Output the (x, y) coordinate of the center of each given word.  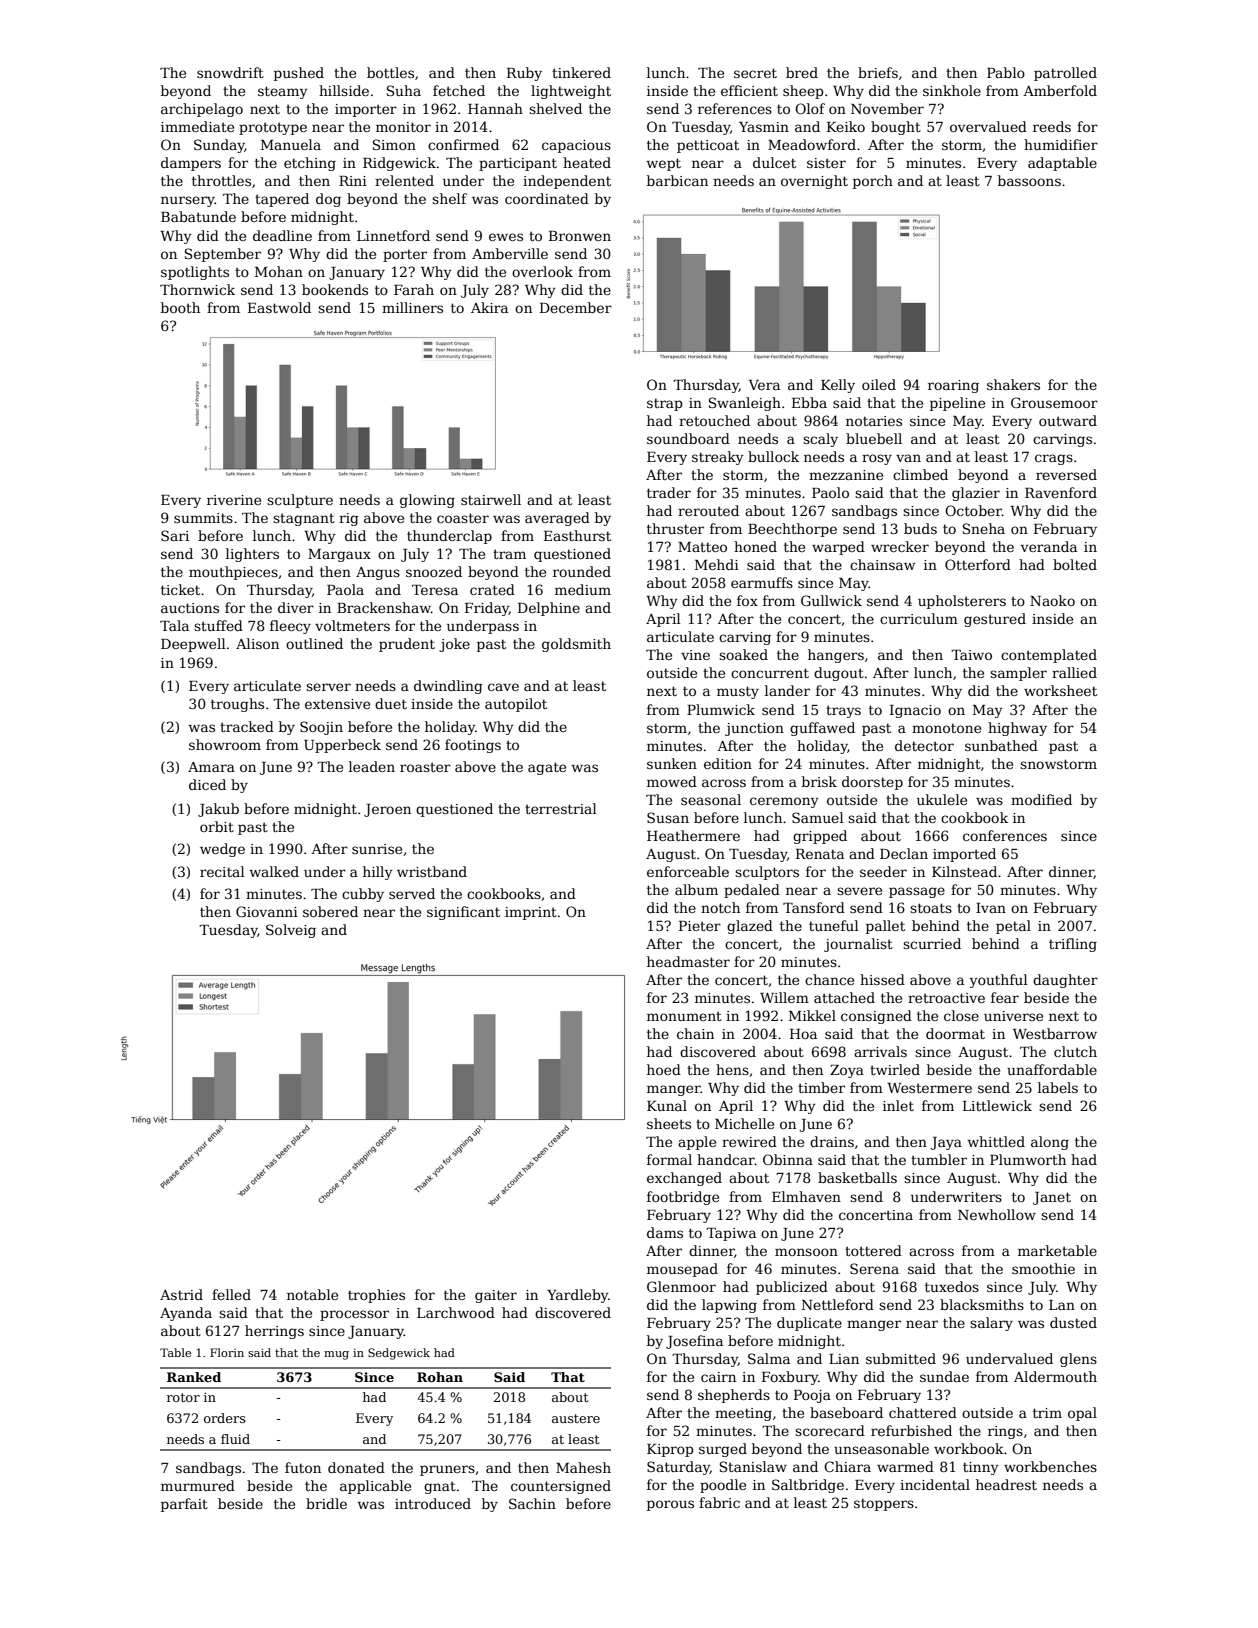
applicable (375, 1487)
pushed (299, 74)
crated (492, 589)
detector (924, 745)
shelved (555, 108)
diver (296, 607)
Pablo (1006, 72)
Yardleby (577, 1296)
